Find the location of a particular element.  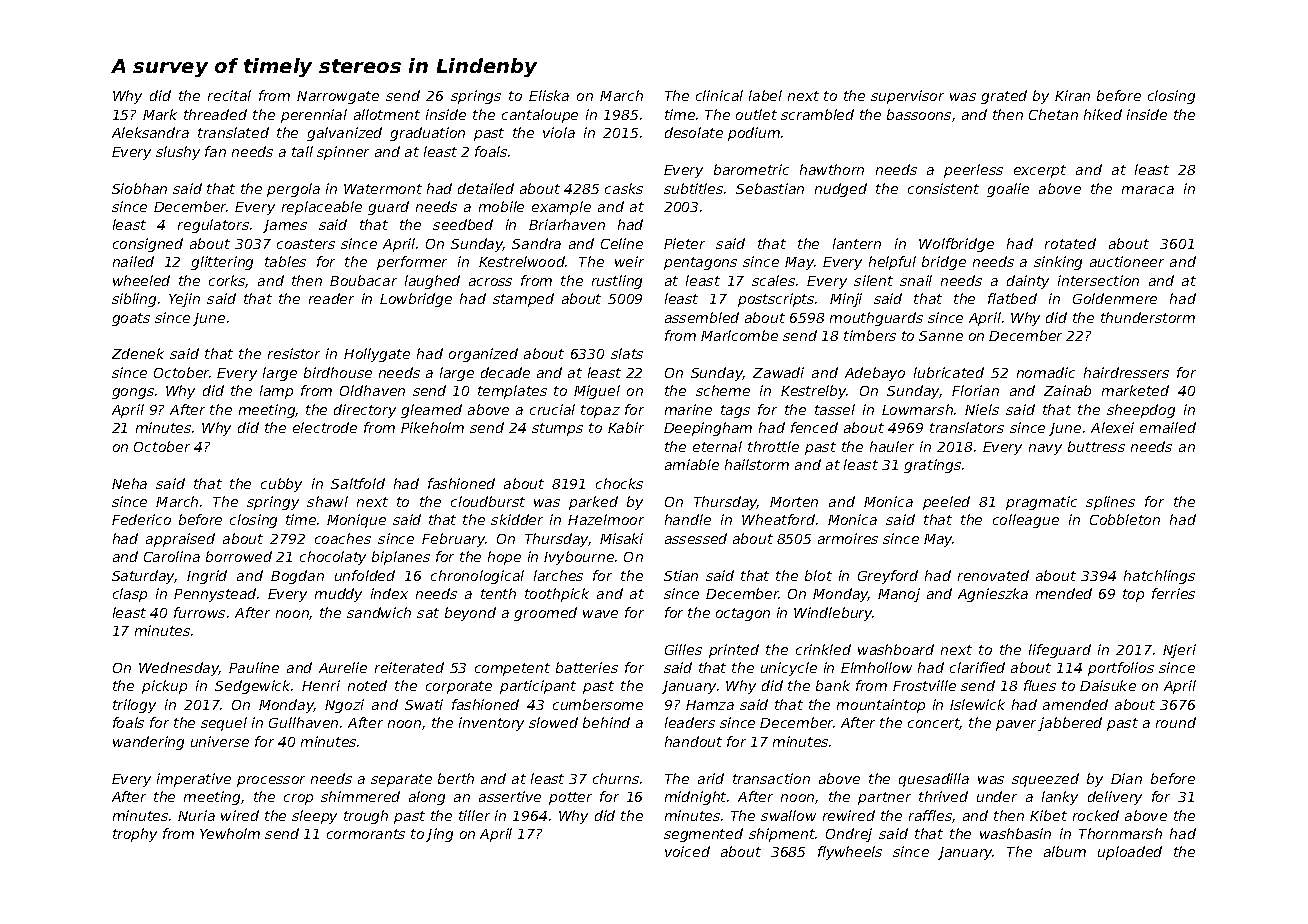

Hollygate is located at coordinates (377, 355).
